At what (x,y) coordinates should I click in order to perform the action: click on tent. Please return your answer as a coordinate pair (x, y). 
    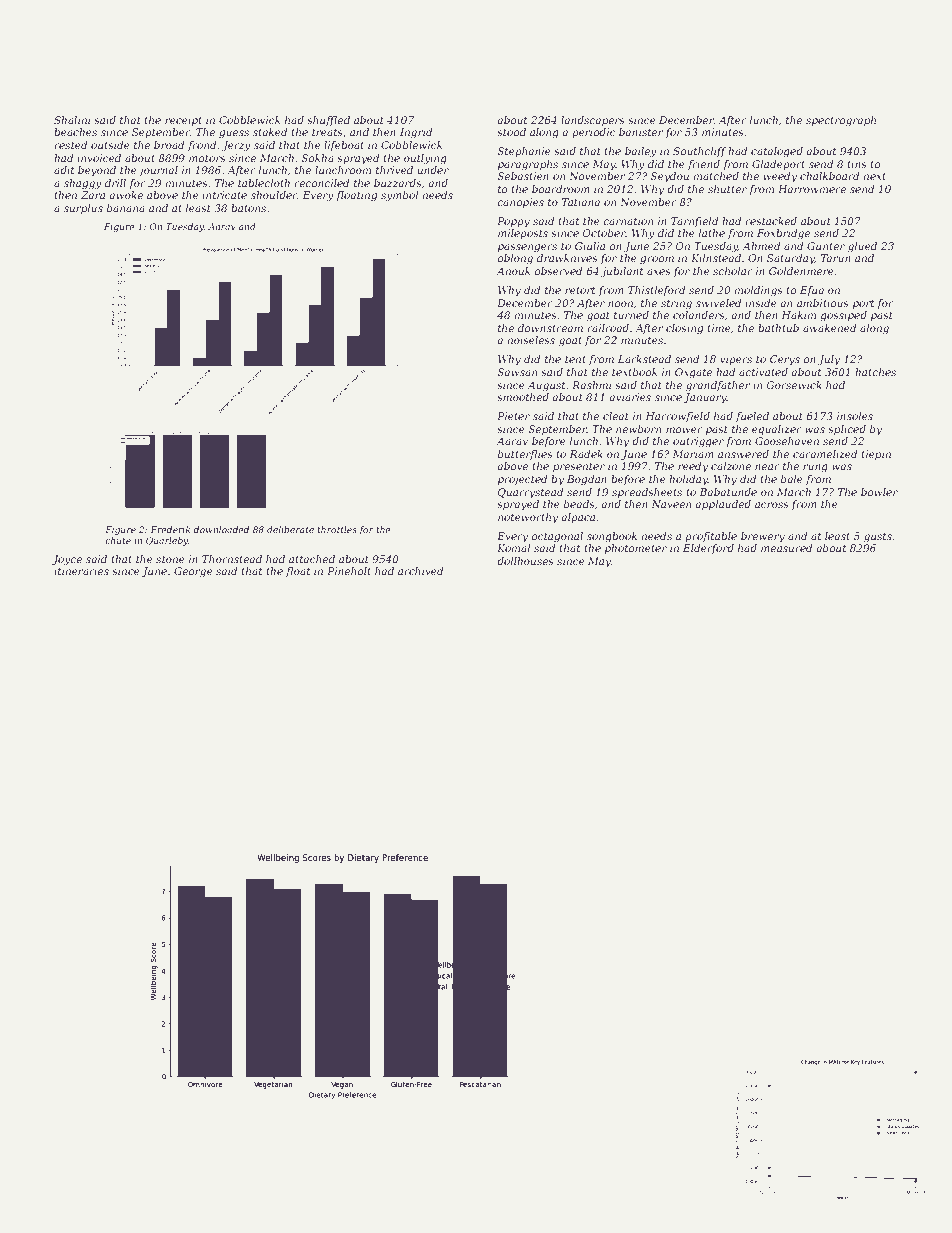
    Looking at the image, I should click on (575, 359).
